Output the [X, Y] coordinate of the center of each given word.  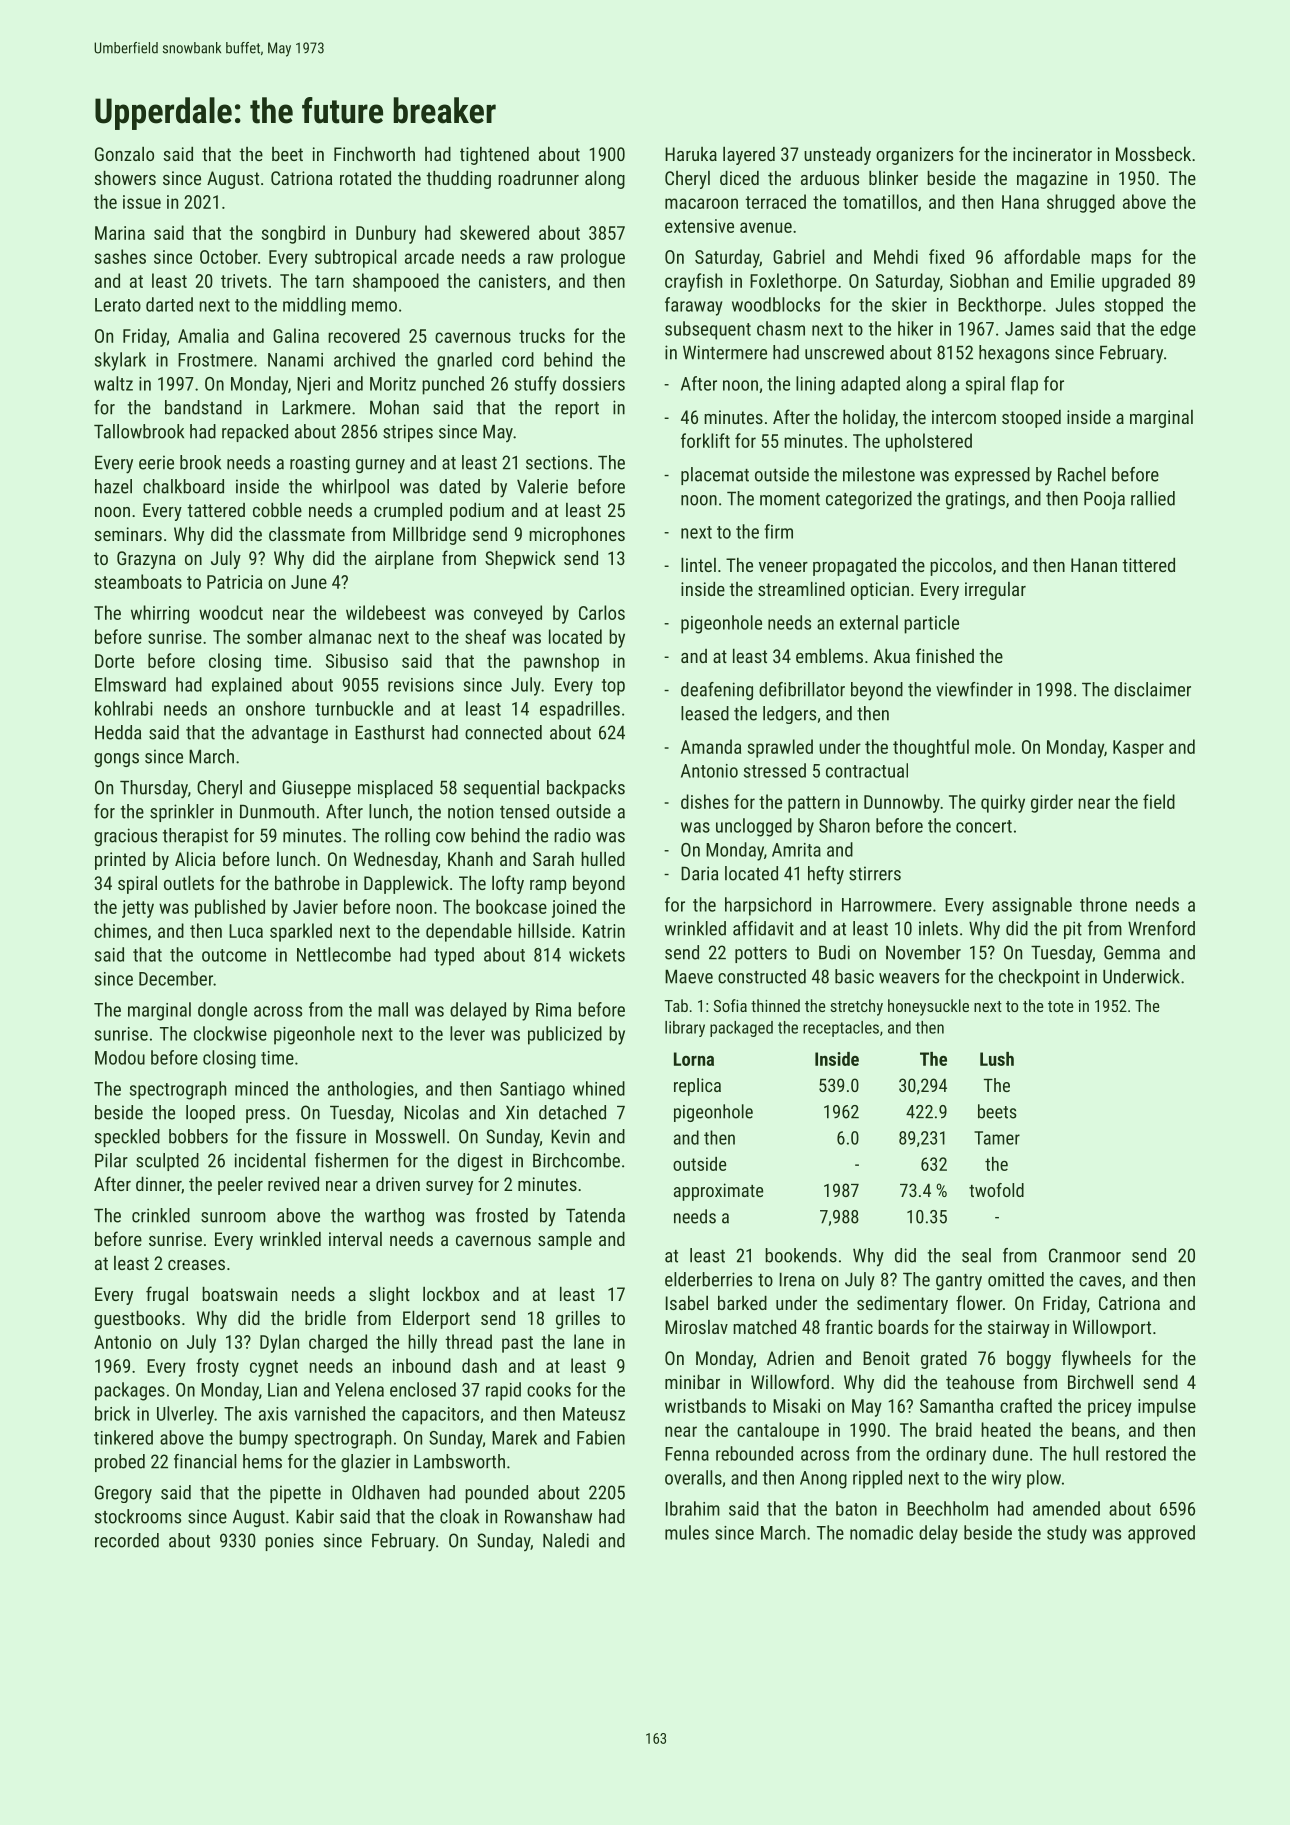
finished [945, 655]
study [1067, 1534]
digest [480, 1162]
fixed [946, 256]
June [309, 582]
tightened [494, 156]
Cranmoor [1085, 1255]
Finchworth [374, 154]
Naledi [566, 1540]
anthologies [371, 1090]
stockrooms [138, 1516]
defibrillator [802, 689]
